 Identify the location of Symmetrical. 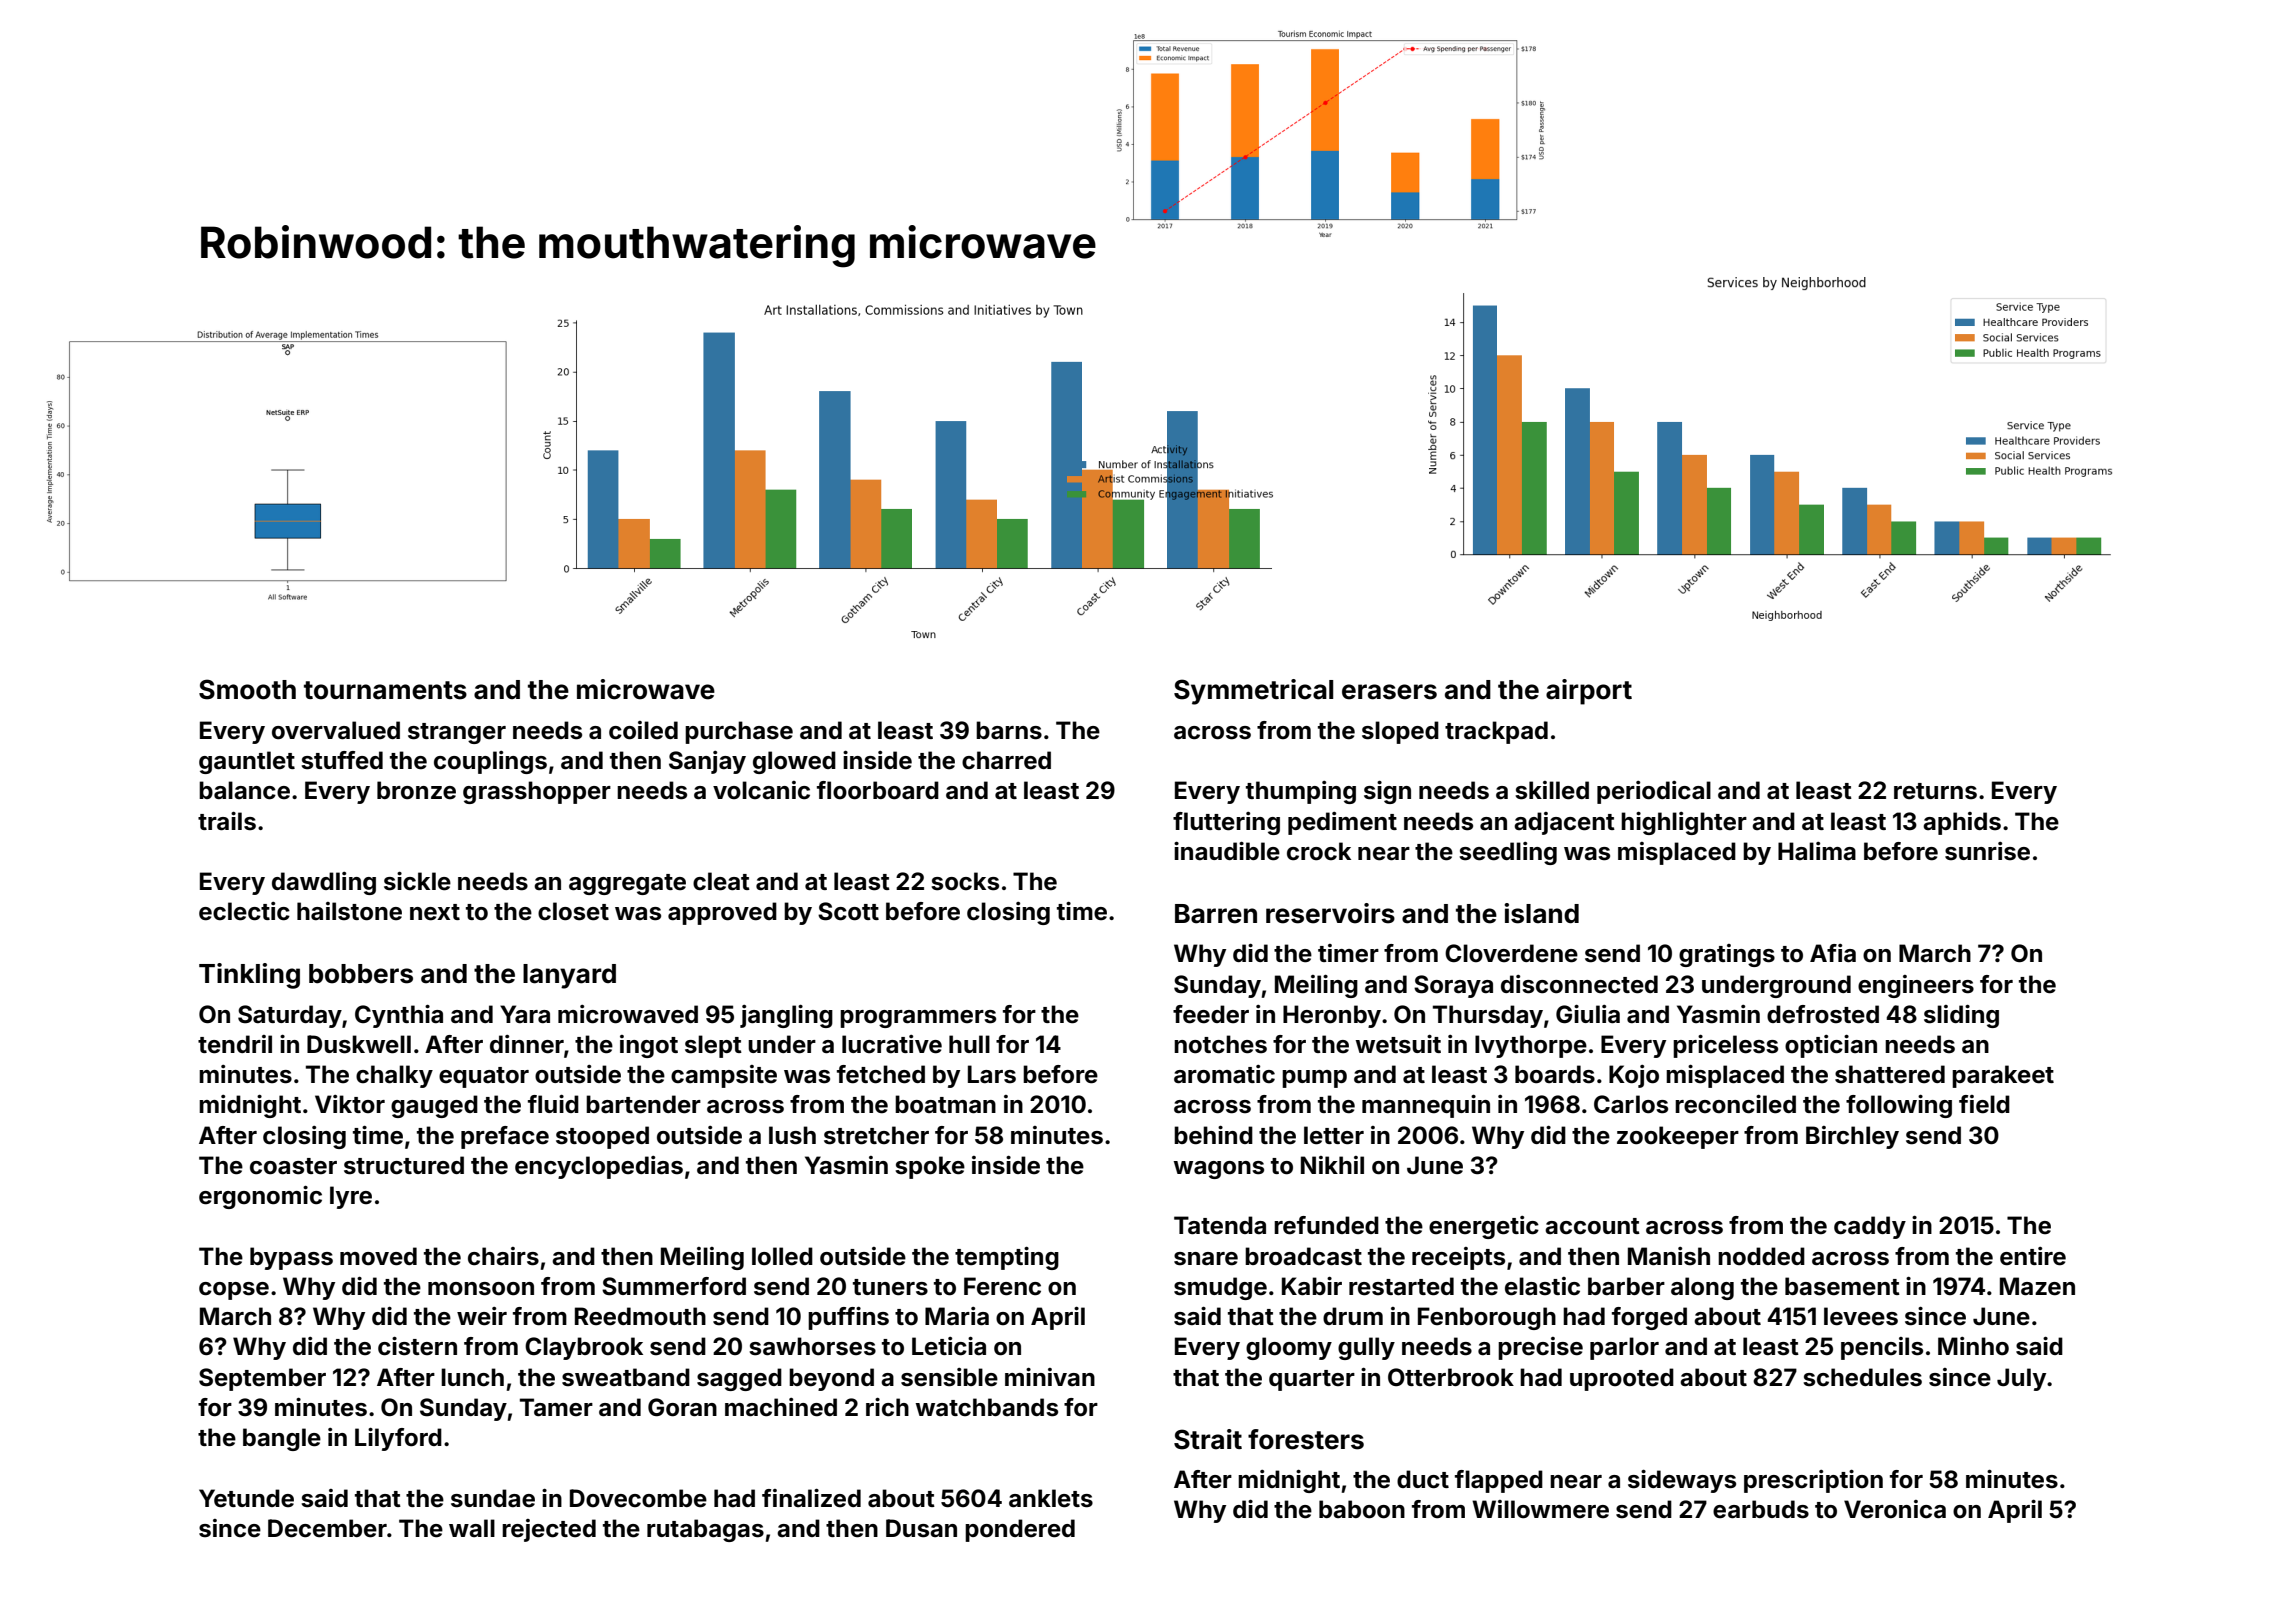
(1253, 692).
